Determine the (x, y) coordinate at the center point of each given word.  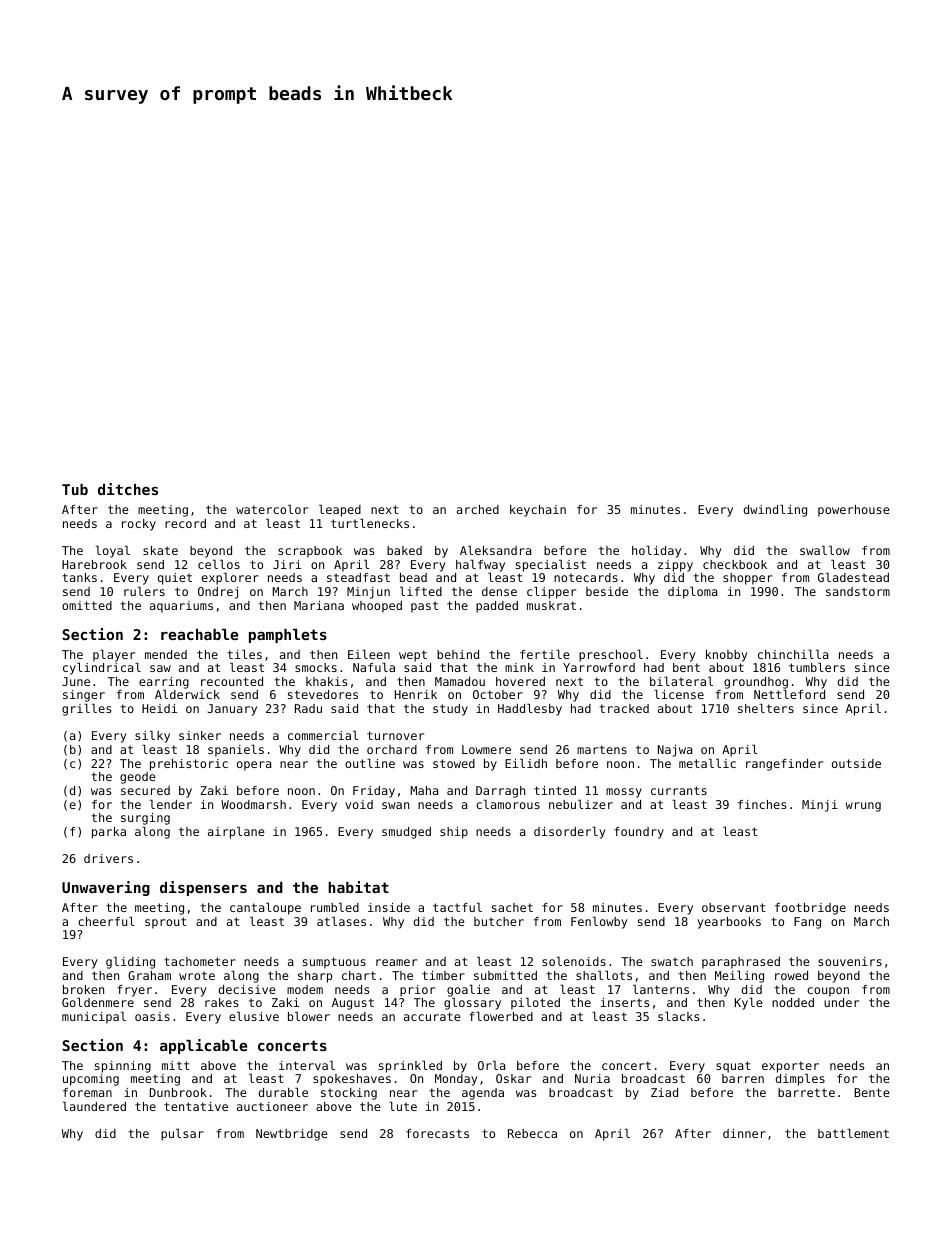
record (185, 523)
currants (679, 790)
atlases (341, 921)
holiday (656, 552)
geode (138, 778)
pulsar (182, 1135)
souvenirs (850, 961)
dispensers (203, 888)
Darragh (500, 792)
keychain (538, 511)
